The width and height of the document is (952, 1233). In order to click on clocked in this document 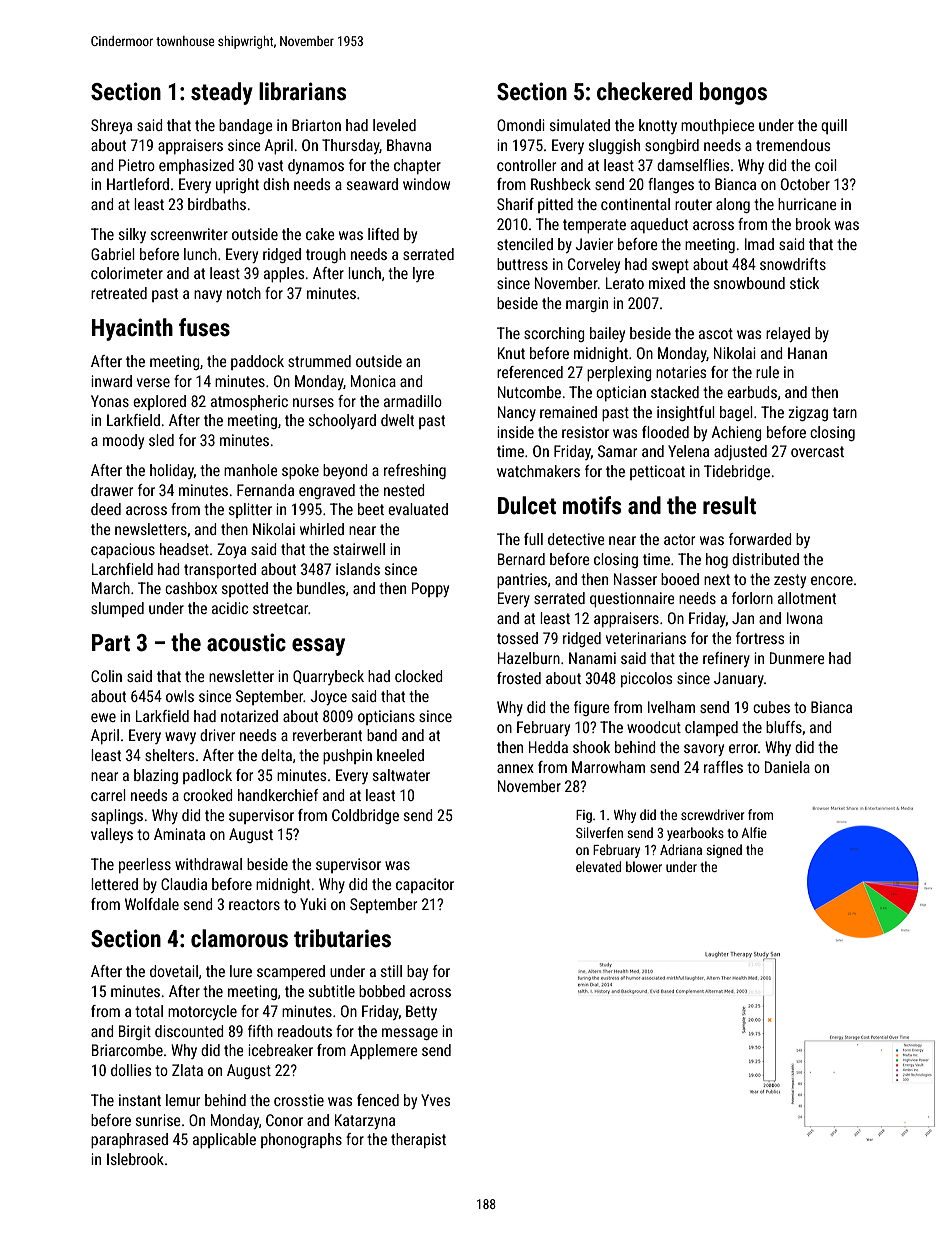, I will do `click(418, 676)`.
